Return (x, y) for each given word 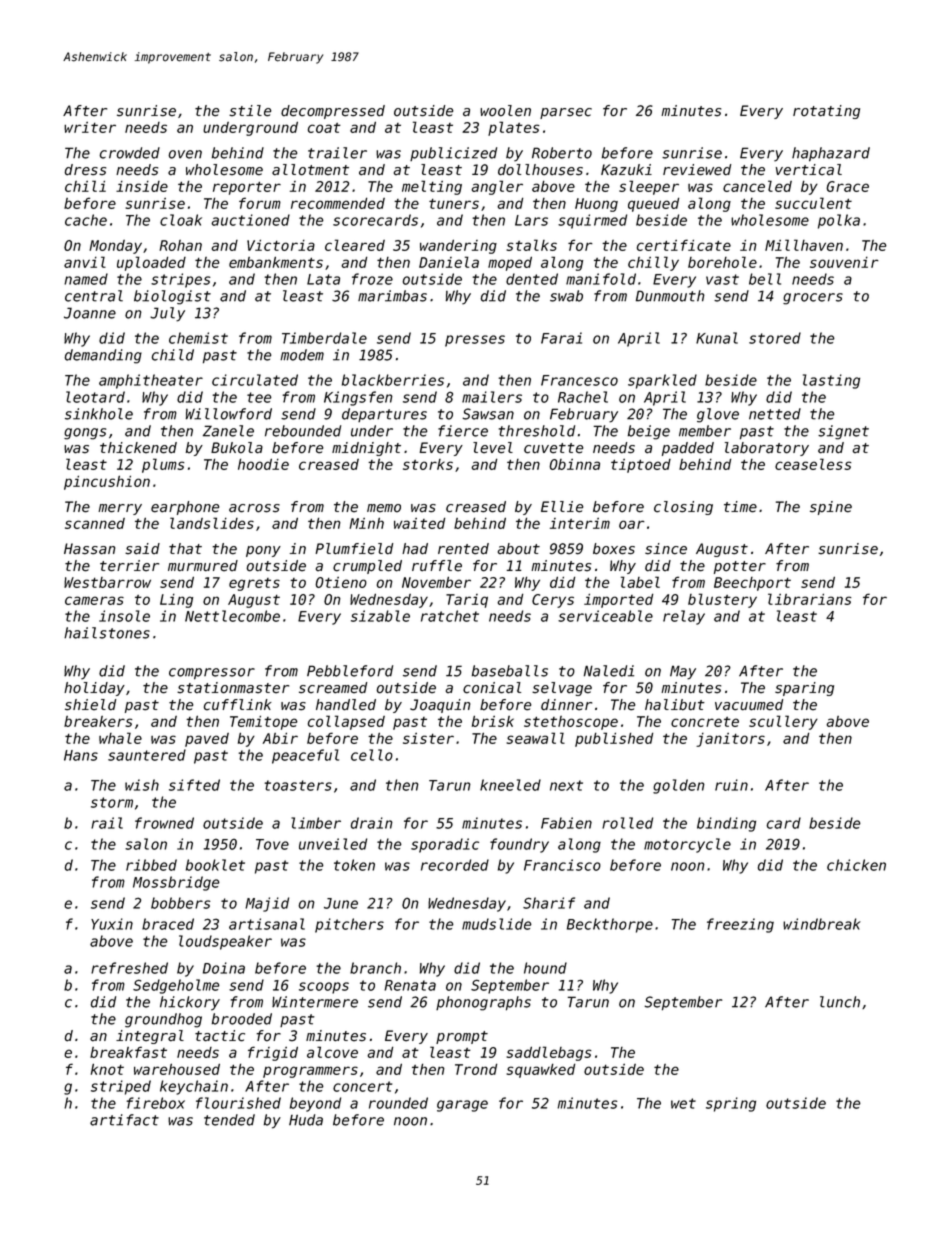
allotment (310, 170)
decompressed (333, 112)
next (566, 785)
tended (229, 1120)
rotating (826, 112)
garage (462, 1106)
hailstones (107, 633)
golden (679, 786)
